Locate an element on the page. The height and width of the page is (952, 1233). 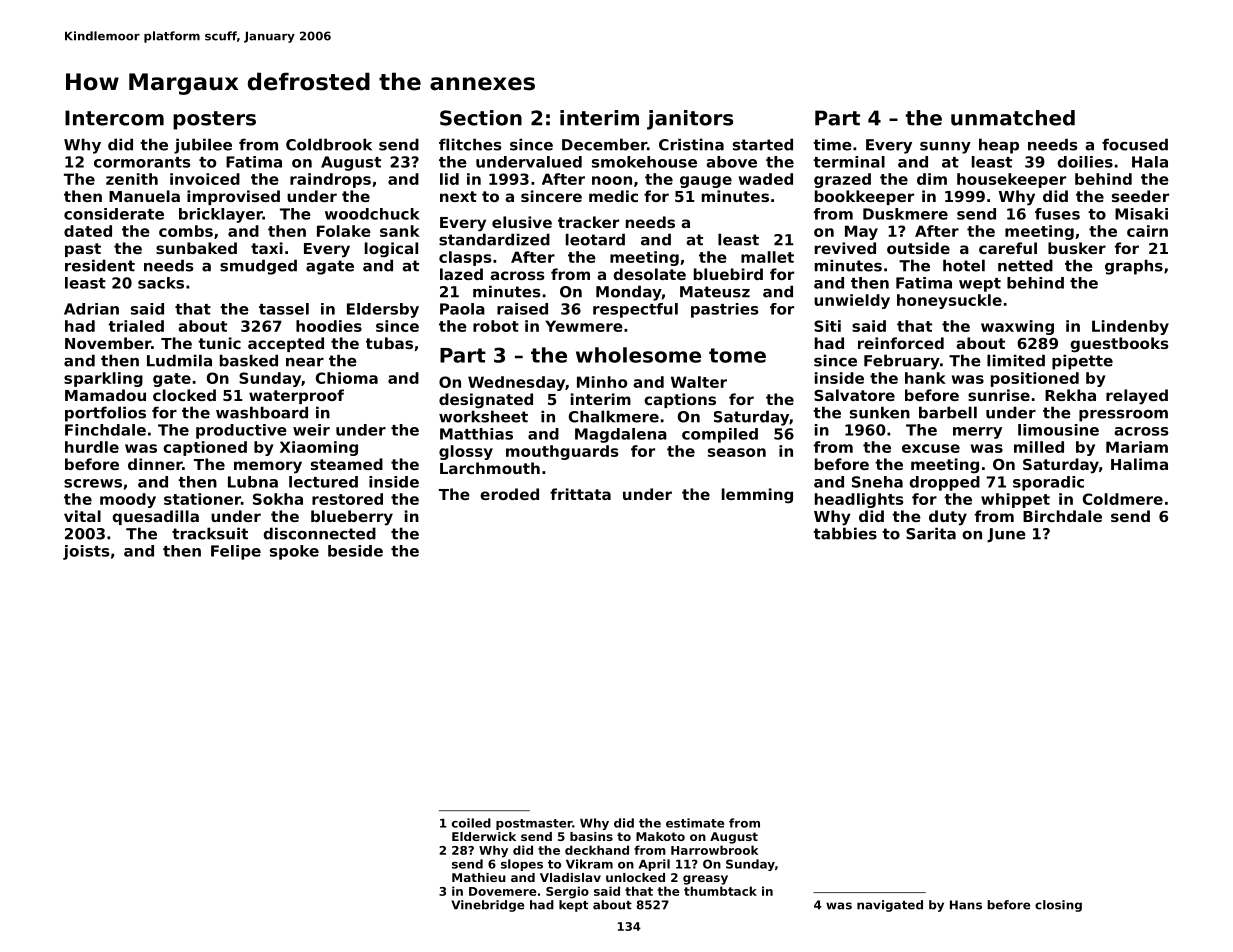
Mathieu is located at coordinates (479, 877).
